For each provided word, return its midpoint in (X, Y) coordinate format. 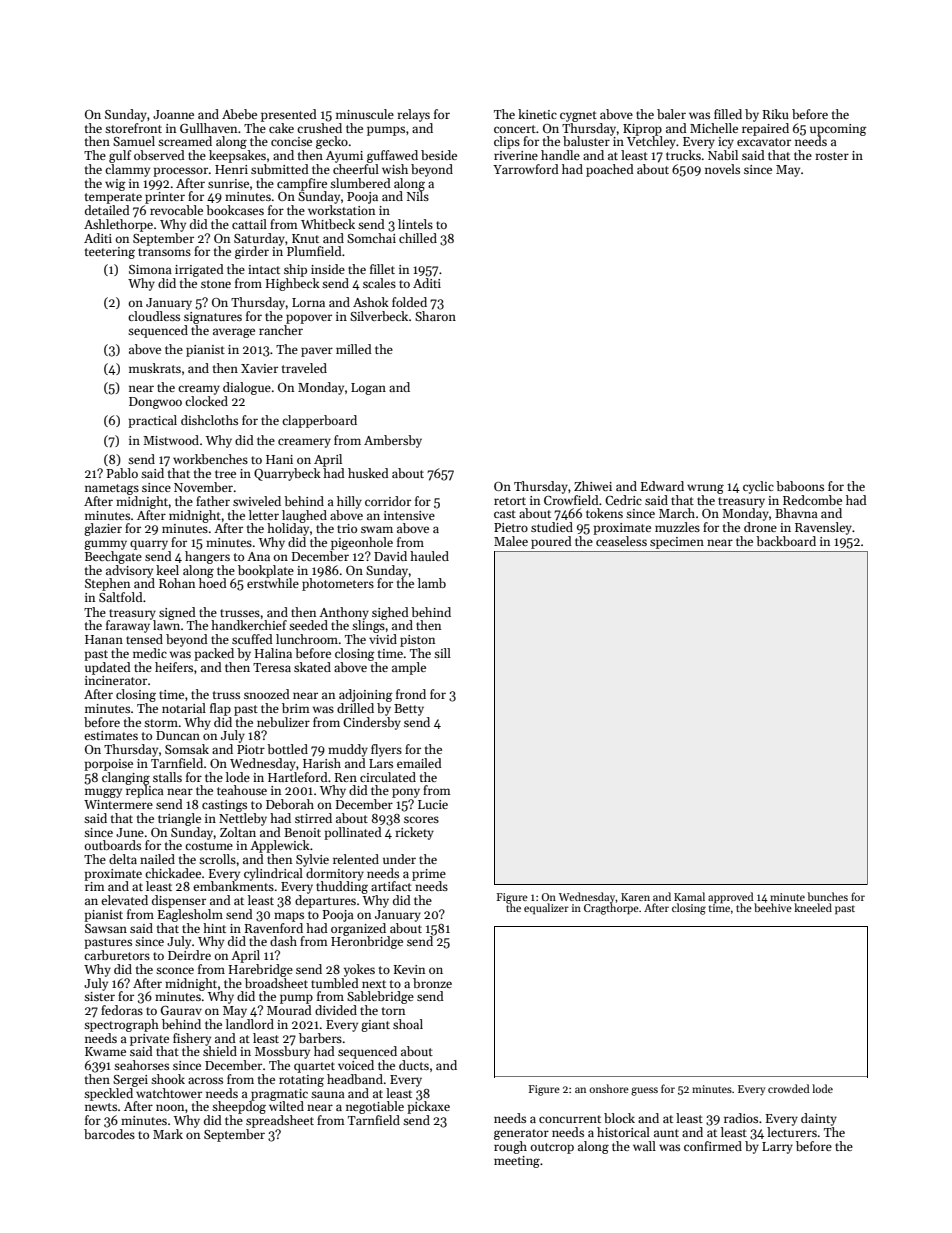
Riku (776, 114)
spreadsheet (280, 1121)
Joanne (173, 114)
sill (442, 653)
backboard (786, 541)
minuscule (365, 114)
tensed (144, 639)
